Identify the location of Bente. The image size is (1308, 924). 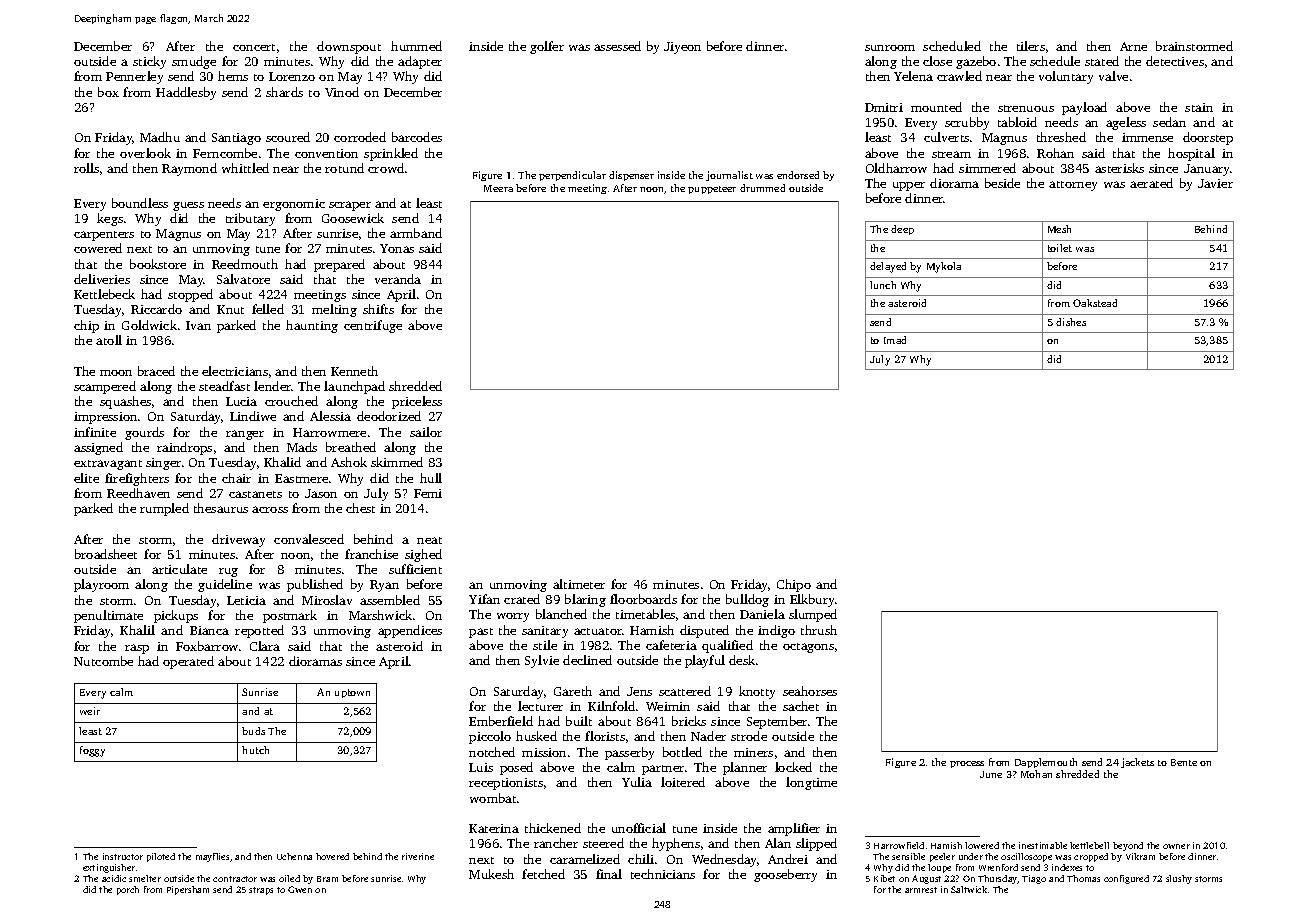
(1184, 762).
